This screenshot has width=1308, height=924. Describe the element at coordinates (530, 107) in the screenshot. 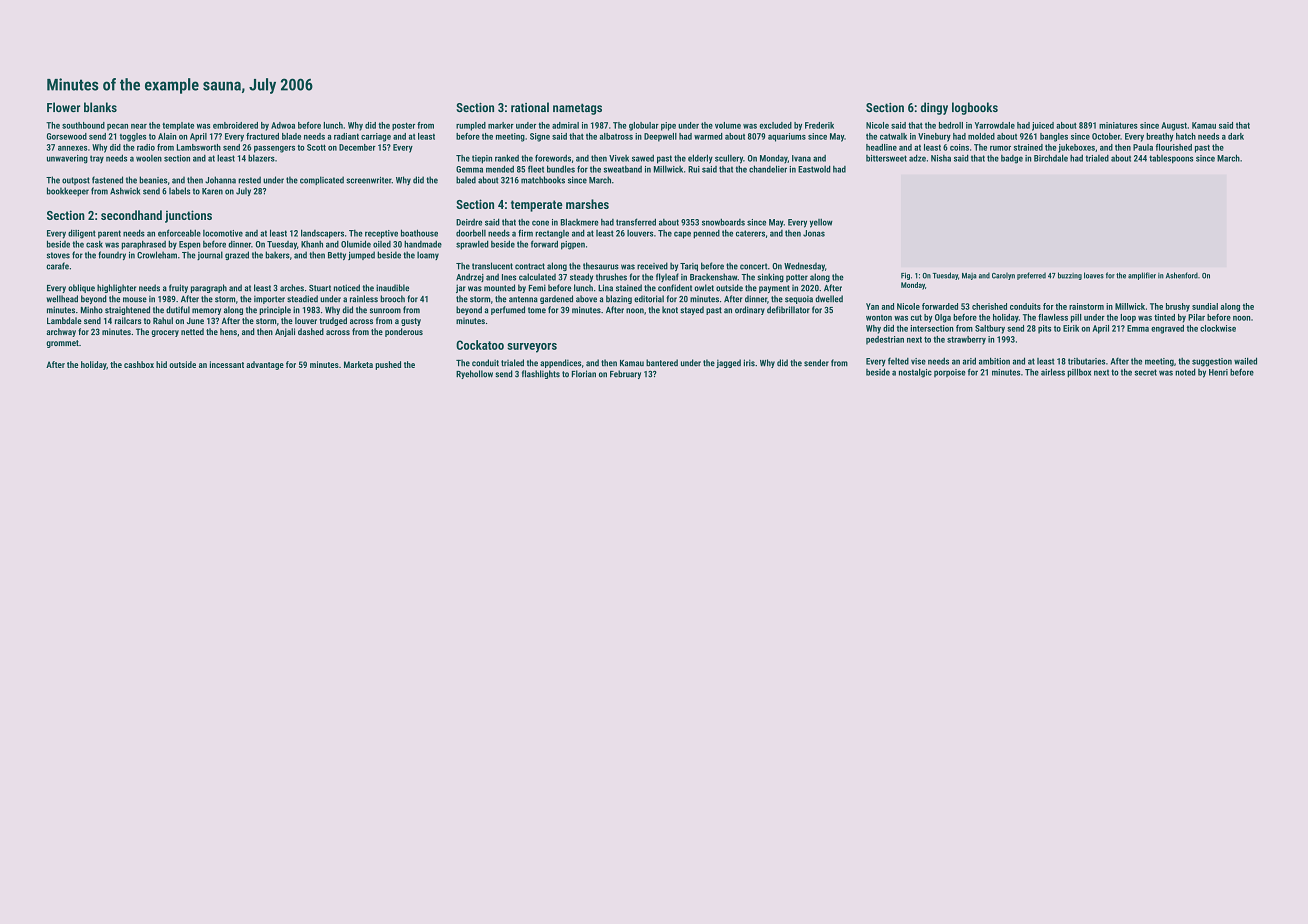

I see `rational` at that location.
